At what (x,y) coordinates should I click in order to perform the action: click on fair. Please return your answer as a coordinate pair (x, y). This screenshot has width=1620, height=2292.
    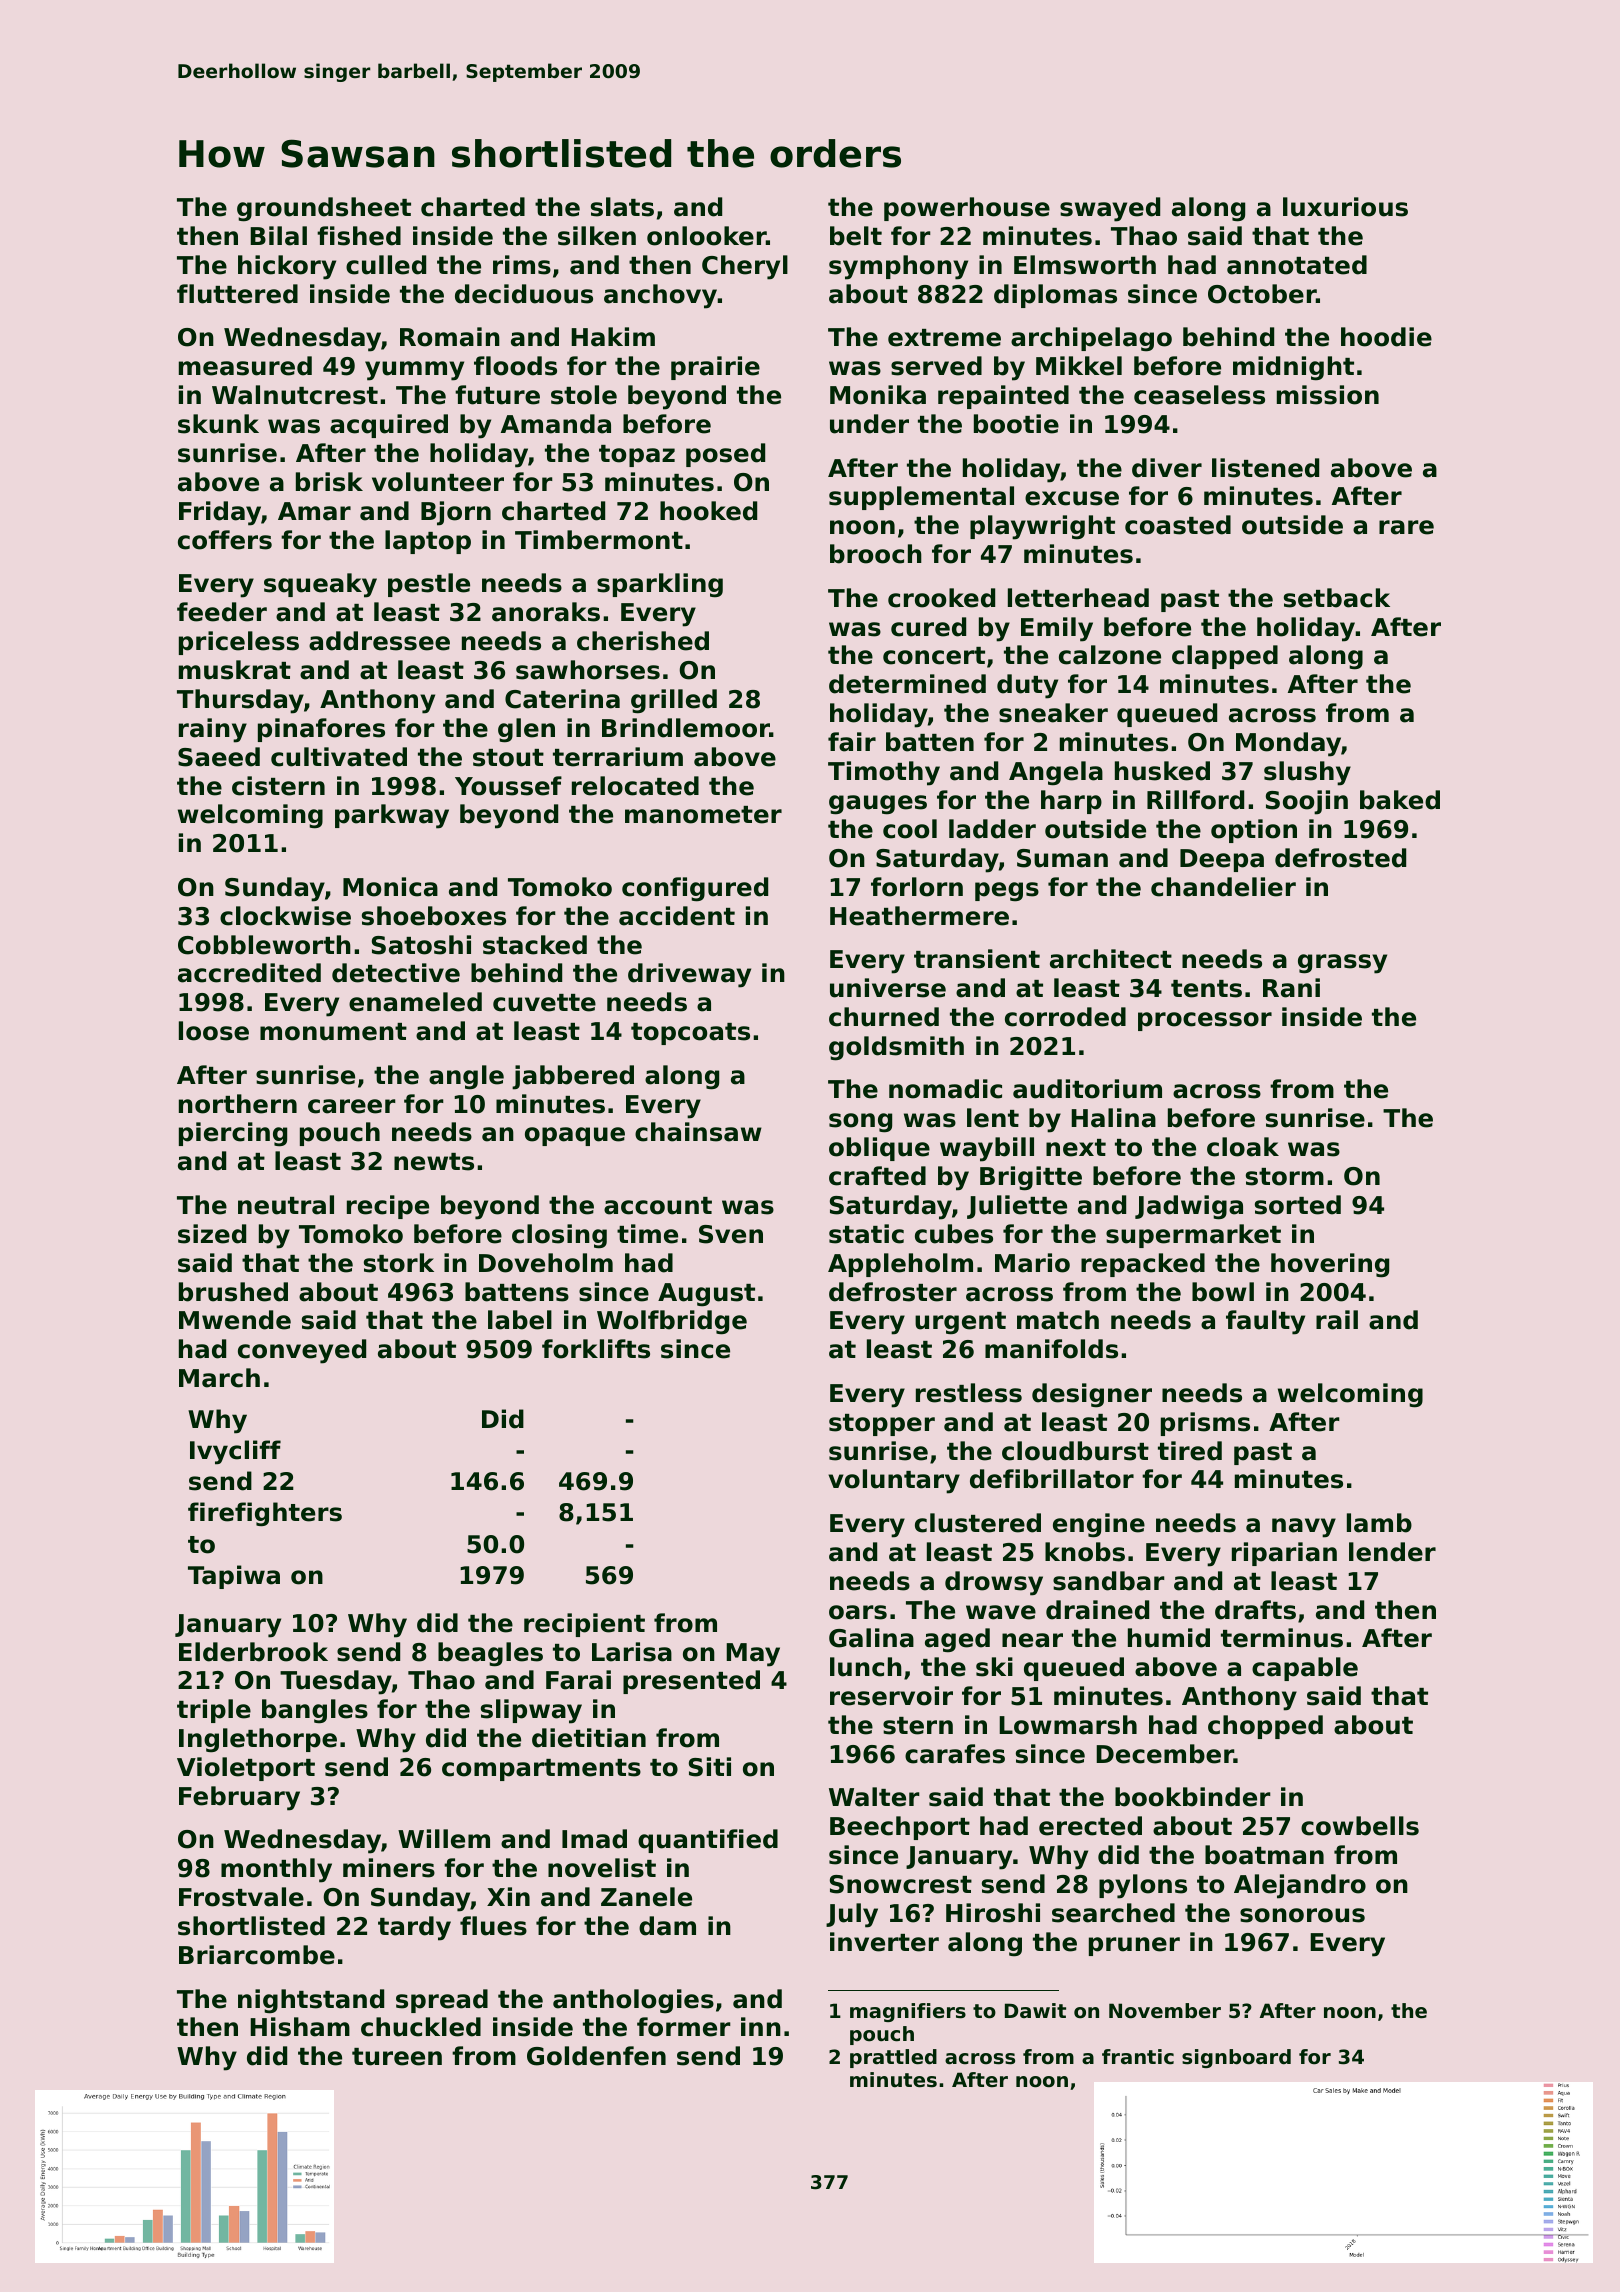
    Looking at the image, I should click on (852, 742).
